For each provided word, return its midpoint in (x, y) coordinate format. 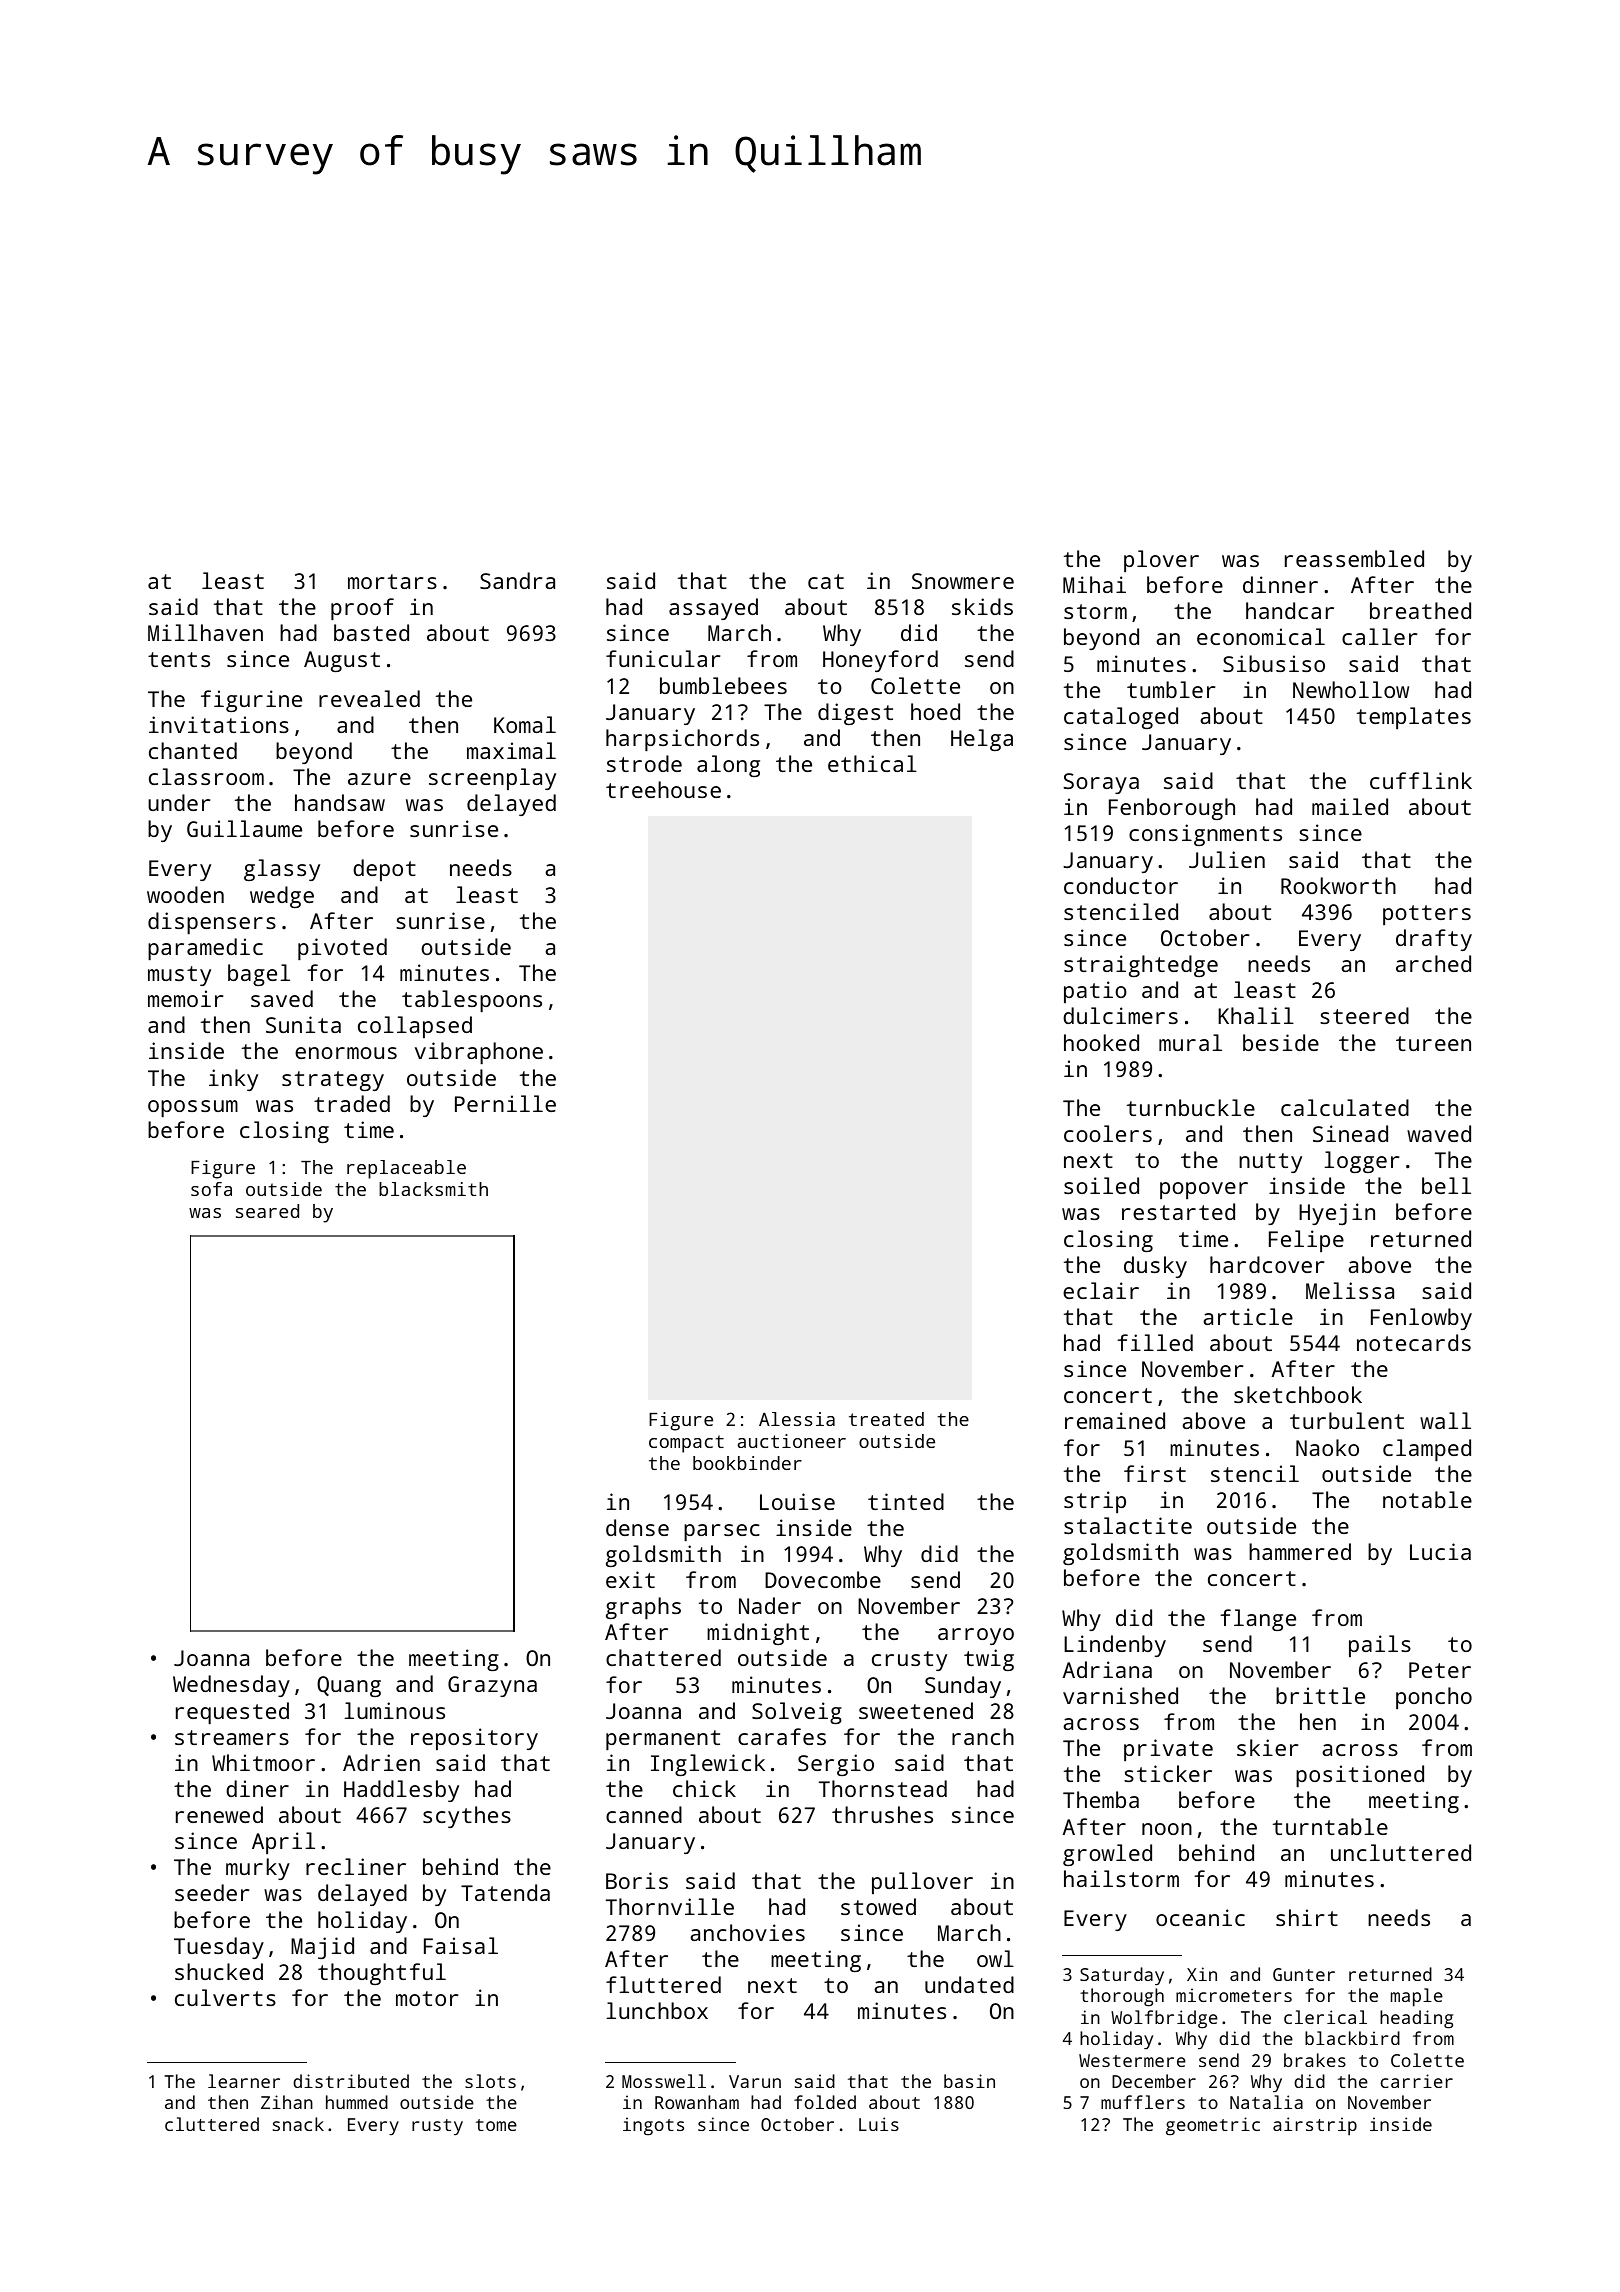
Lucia (1440, 1551)
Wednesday (231, 1686)
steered (1364, 1015)
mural (1190, 1042)
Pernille (505, 1103)
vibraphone (479, 1053)
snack (298, 2124)
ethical (872, 763)
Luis (879, 2124)
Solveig (797, 1713)
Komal (525, 724)
